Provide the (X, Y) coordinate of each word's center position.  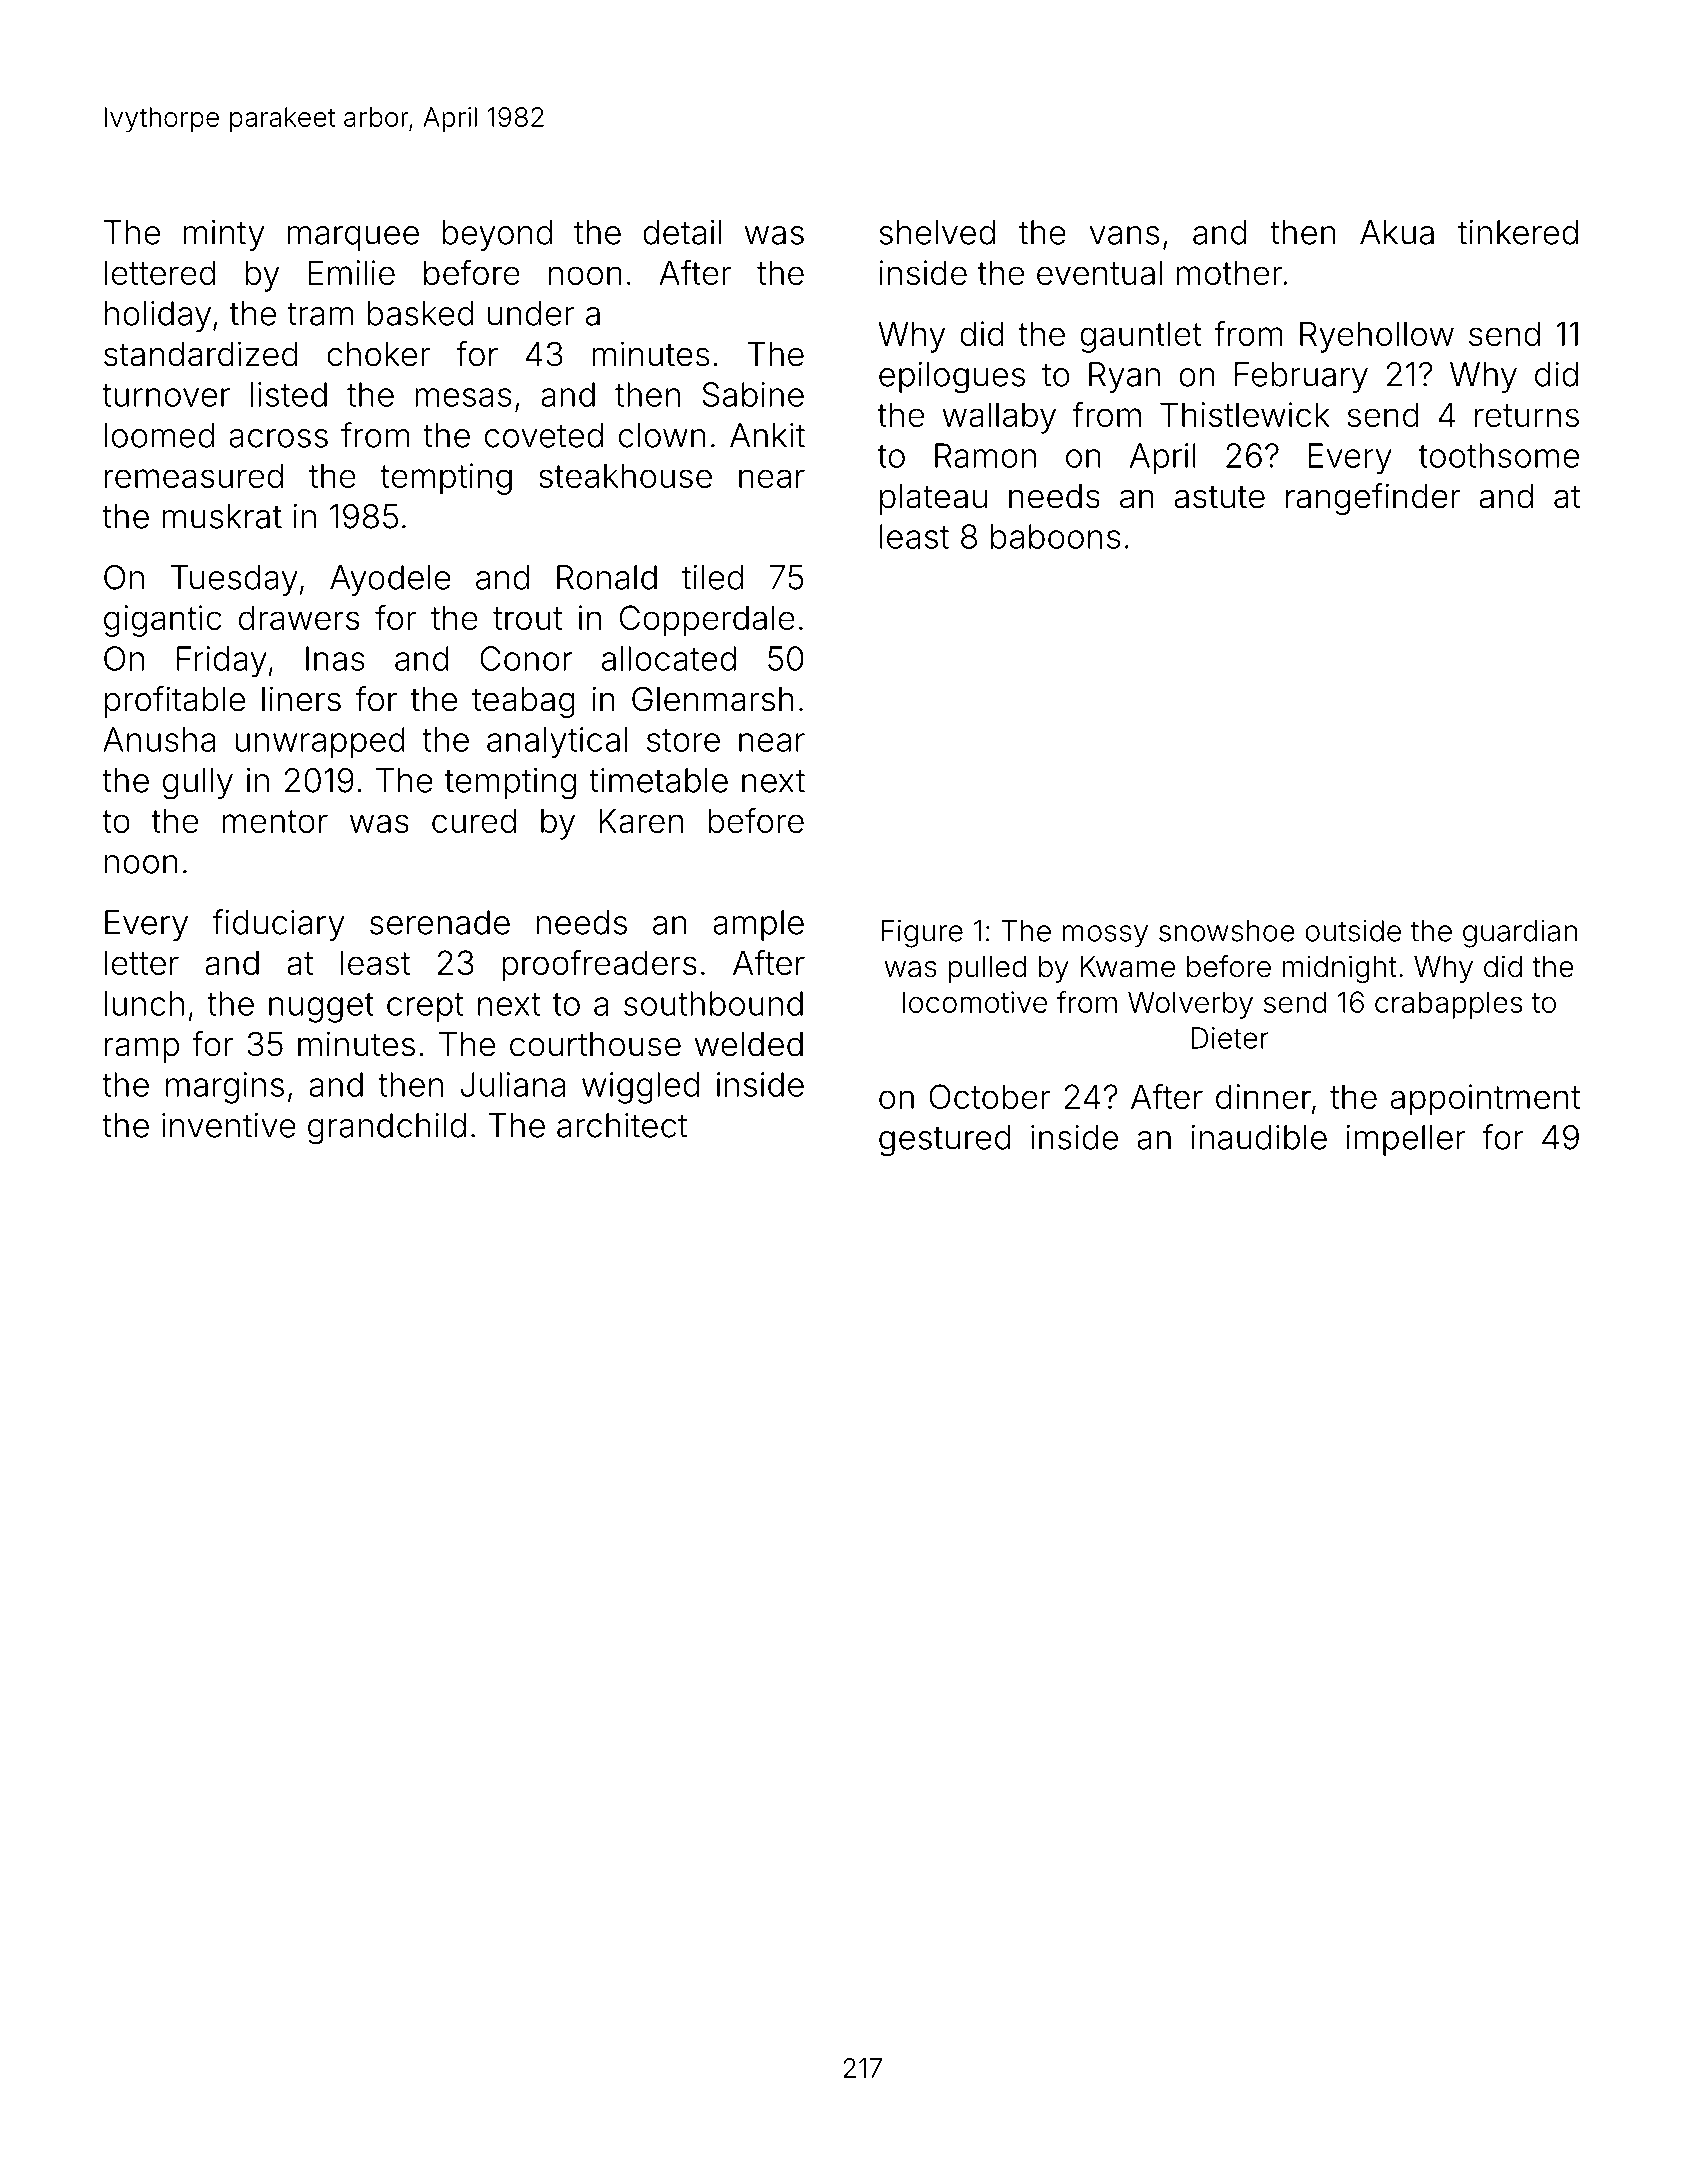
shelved (937, 232)
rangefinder (1373, 499)
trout (527, 618)
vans (1124, 235)
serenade (440, 922)
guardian (1520, 934)
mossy (1105, 936)
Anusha (159, 739)
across (278, 438)
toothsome (1499, 455)
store (683, 740)
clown (662, 435)
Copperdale (707, 621)
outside (1353, 931)
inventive (229, 1125)
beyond (497, 235)
